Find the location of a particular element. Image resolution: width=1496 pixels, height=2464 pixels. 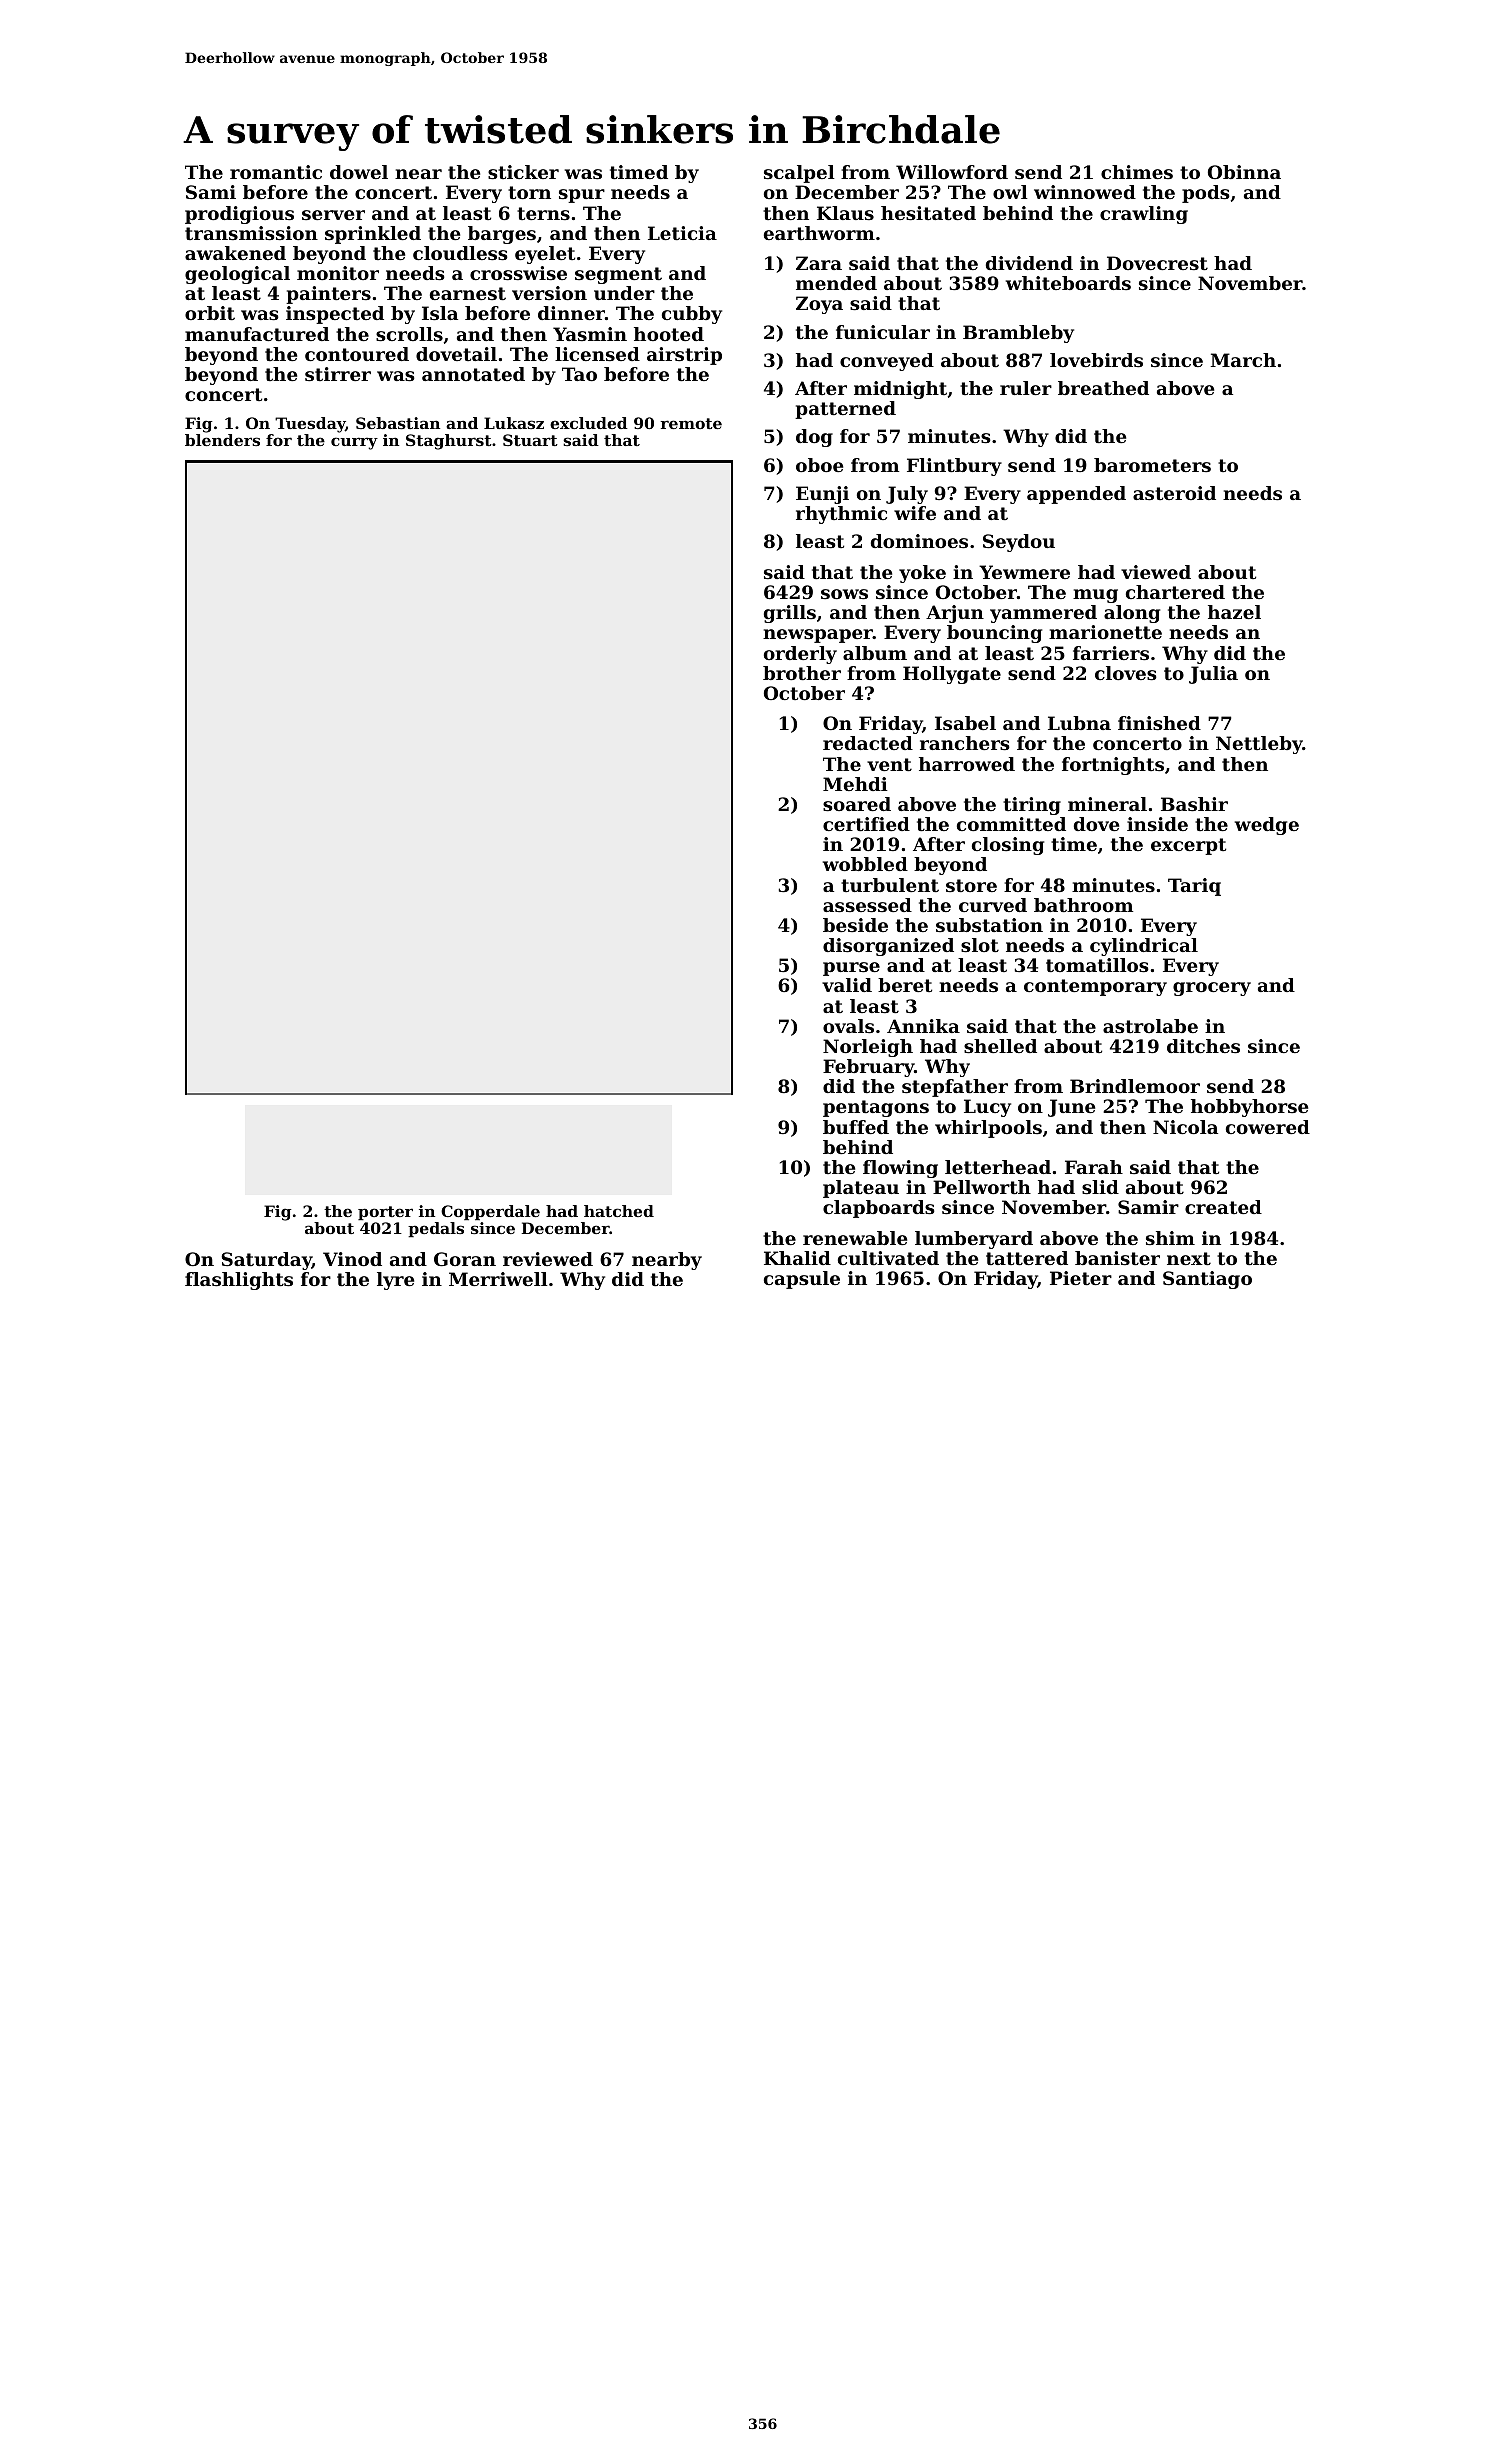

along is located at coordinates (1132, 614).
